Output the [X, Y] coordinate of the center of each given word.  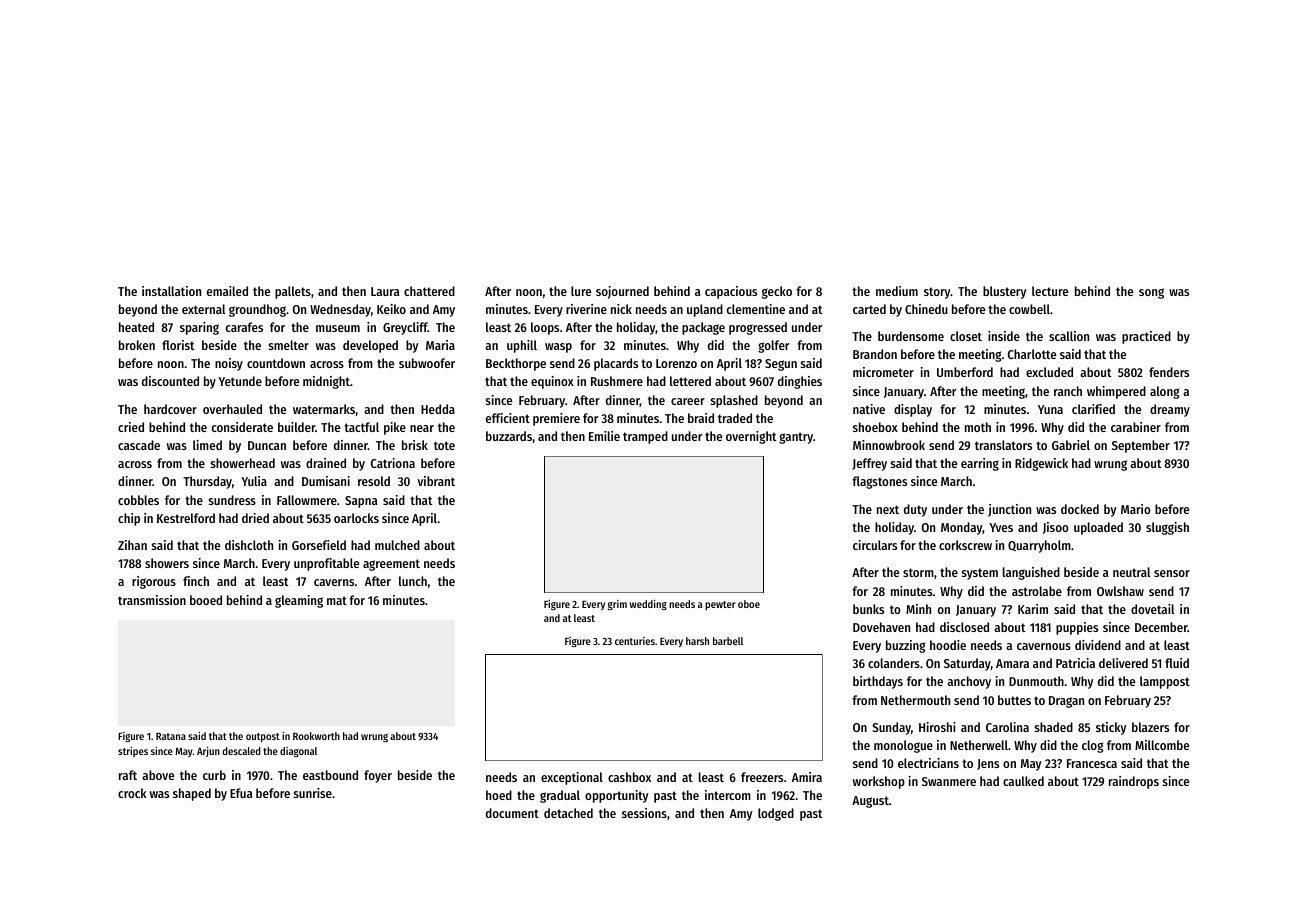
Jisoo [1056, 528]
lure [581, 291]
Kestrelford [186, 518]
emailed [227, 291]
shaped [192, 794]
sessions [644, 813]
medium [897, 291]
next [888, 509]
